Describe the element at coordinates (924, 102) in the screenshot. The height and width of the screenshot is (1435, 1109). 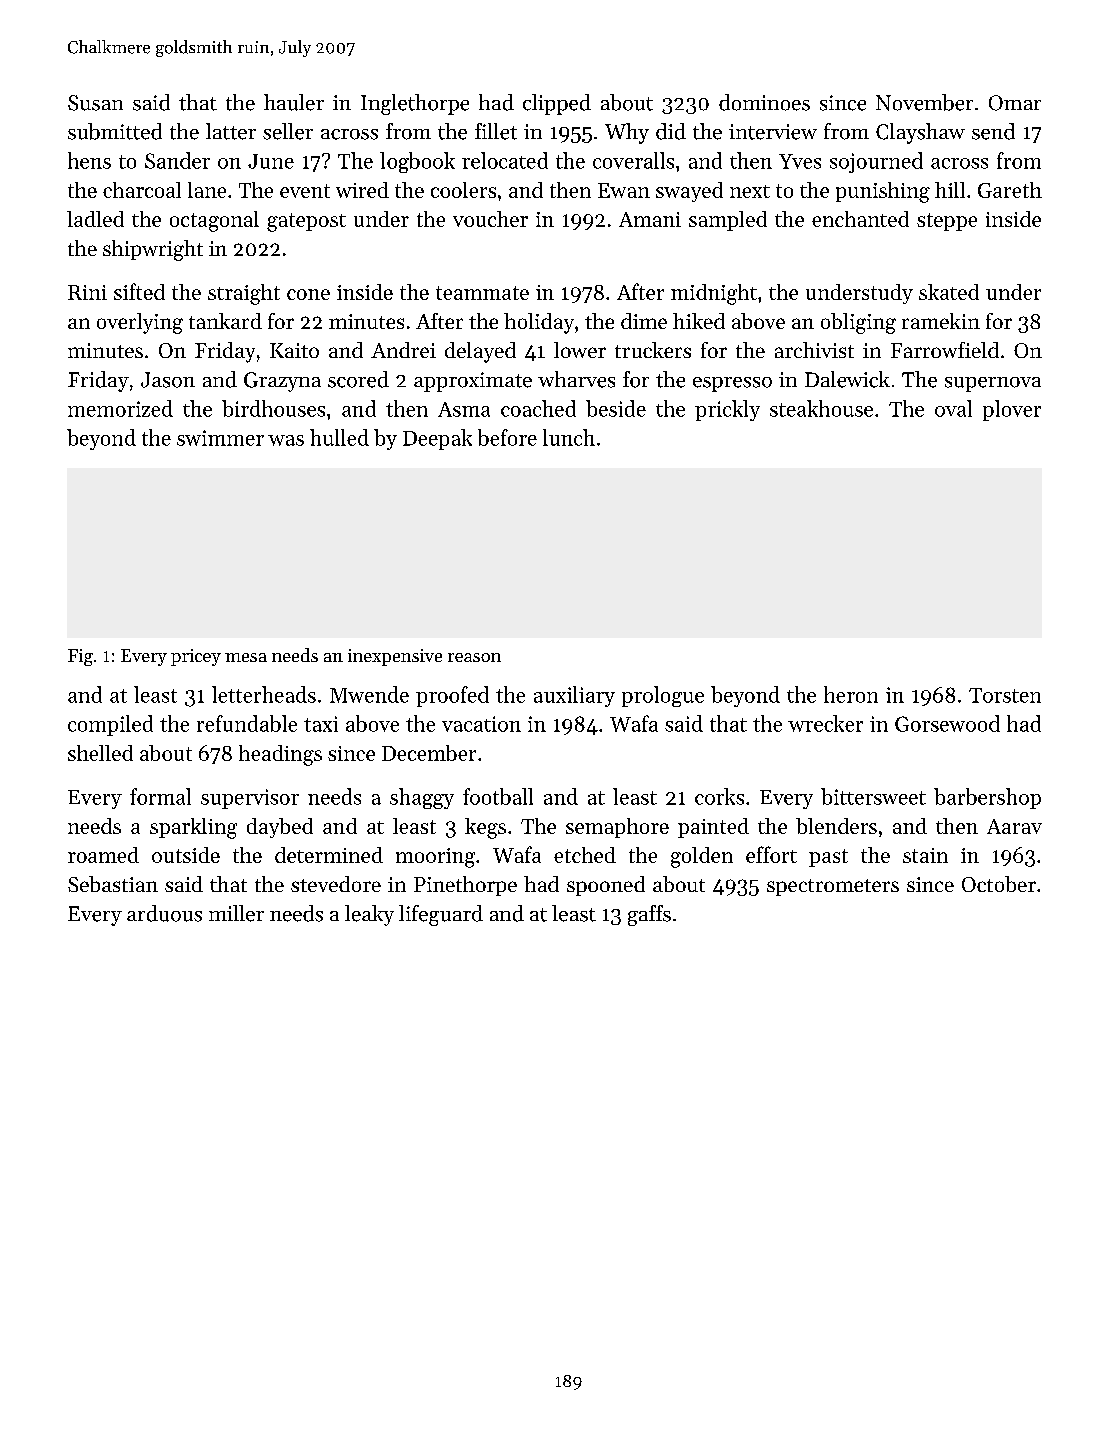
I see `November` at that location.
